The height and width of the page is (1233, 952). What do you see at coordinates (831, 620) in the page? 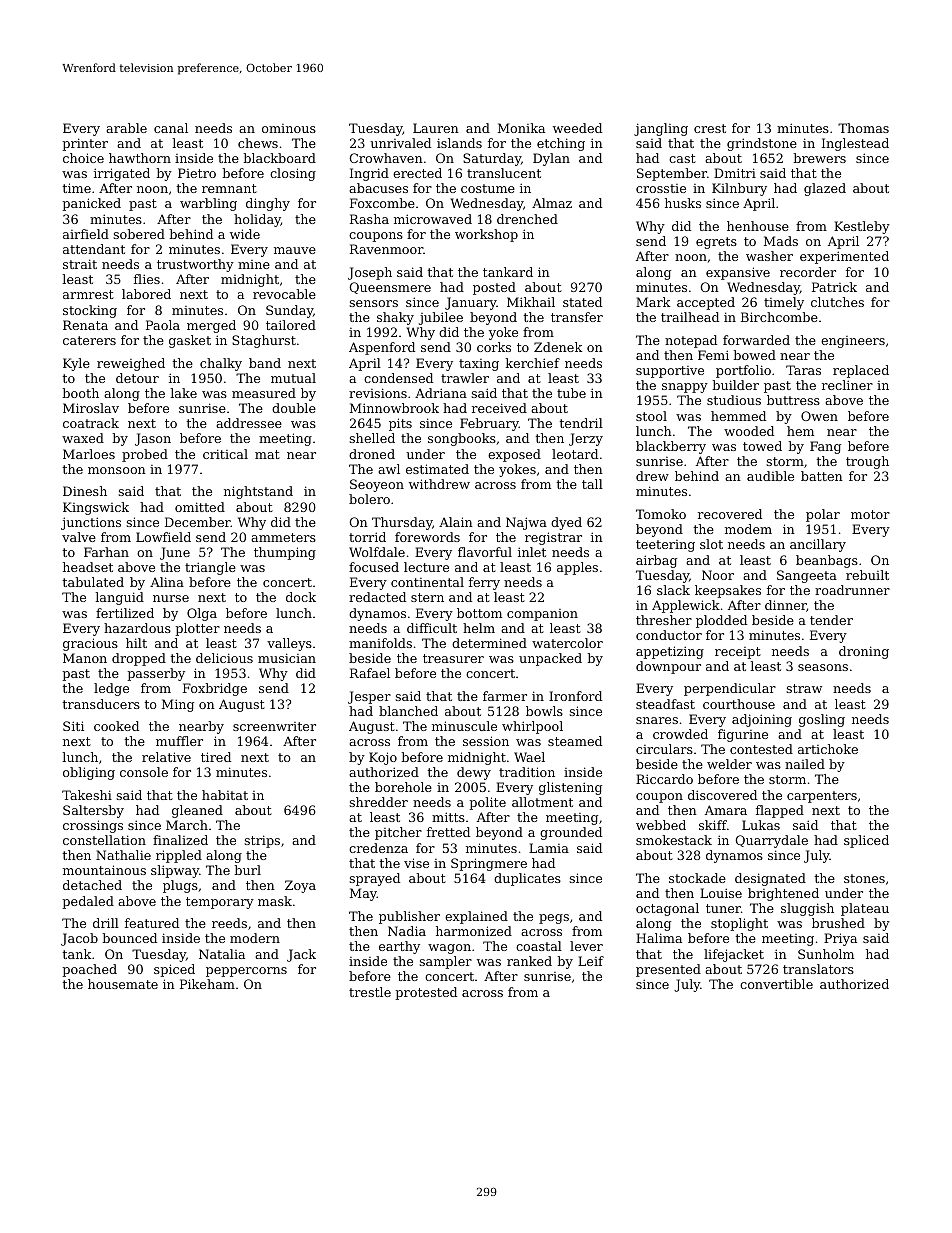
I see `tender` at bounding box center [831, 620].
